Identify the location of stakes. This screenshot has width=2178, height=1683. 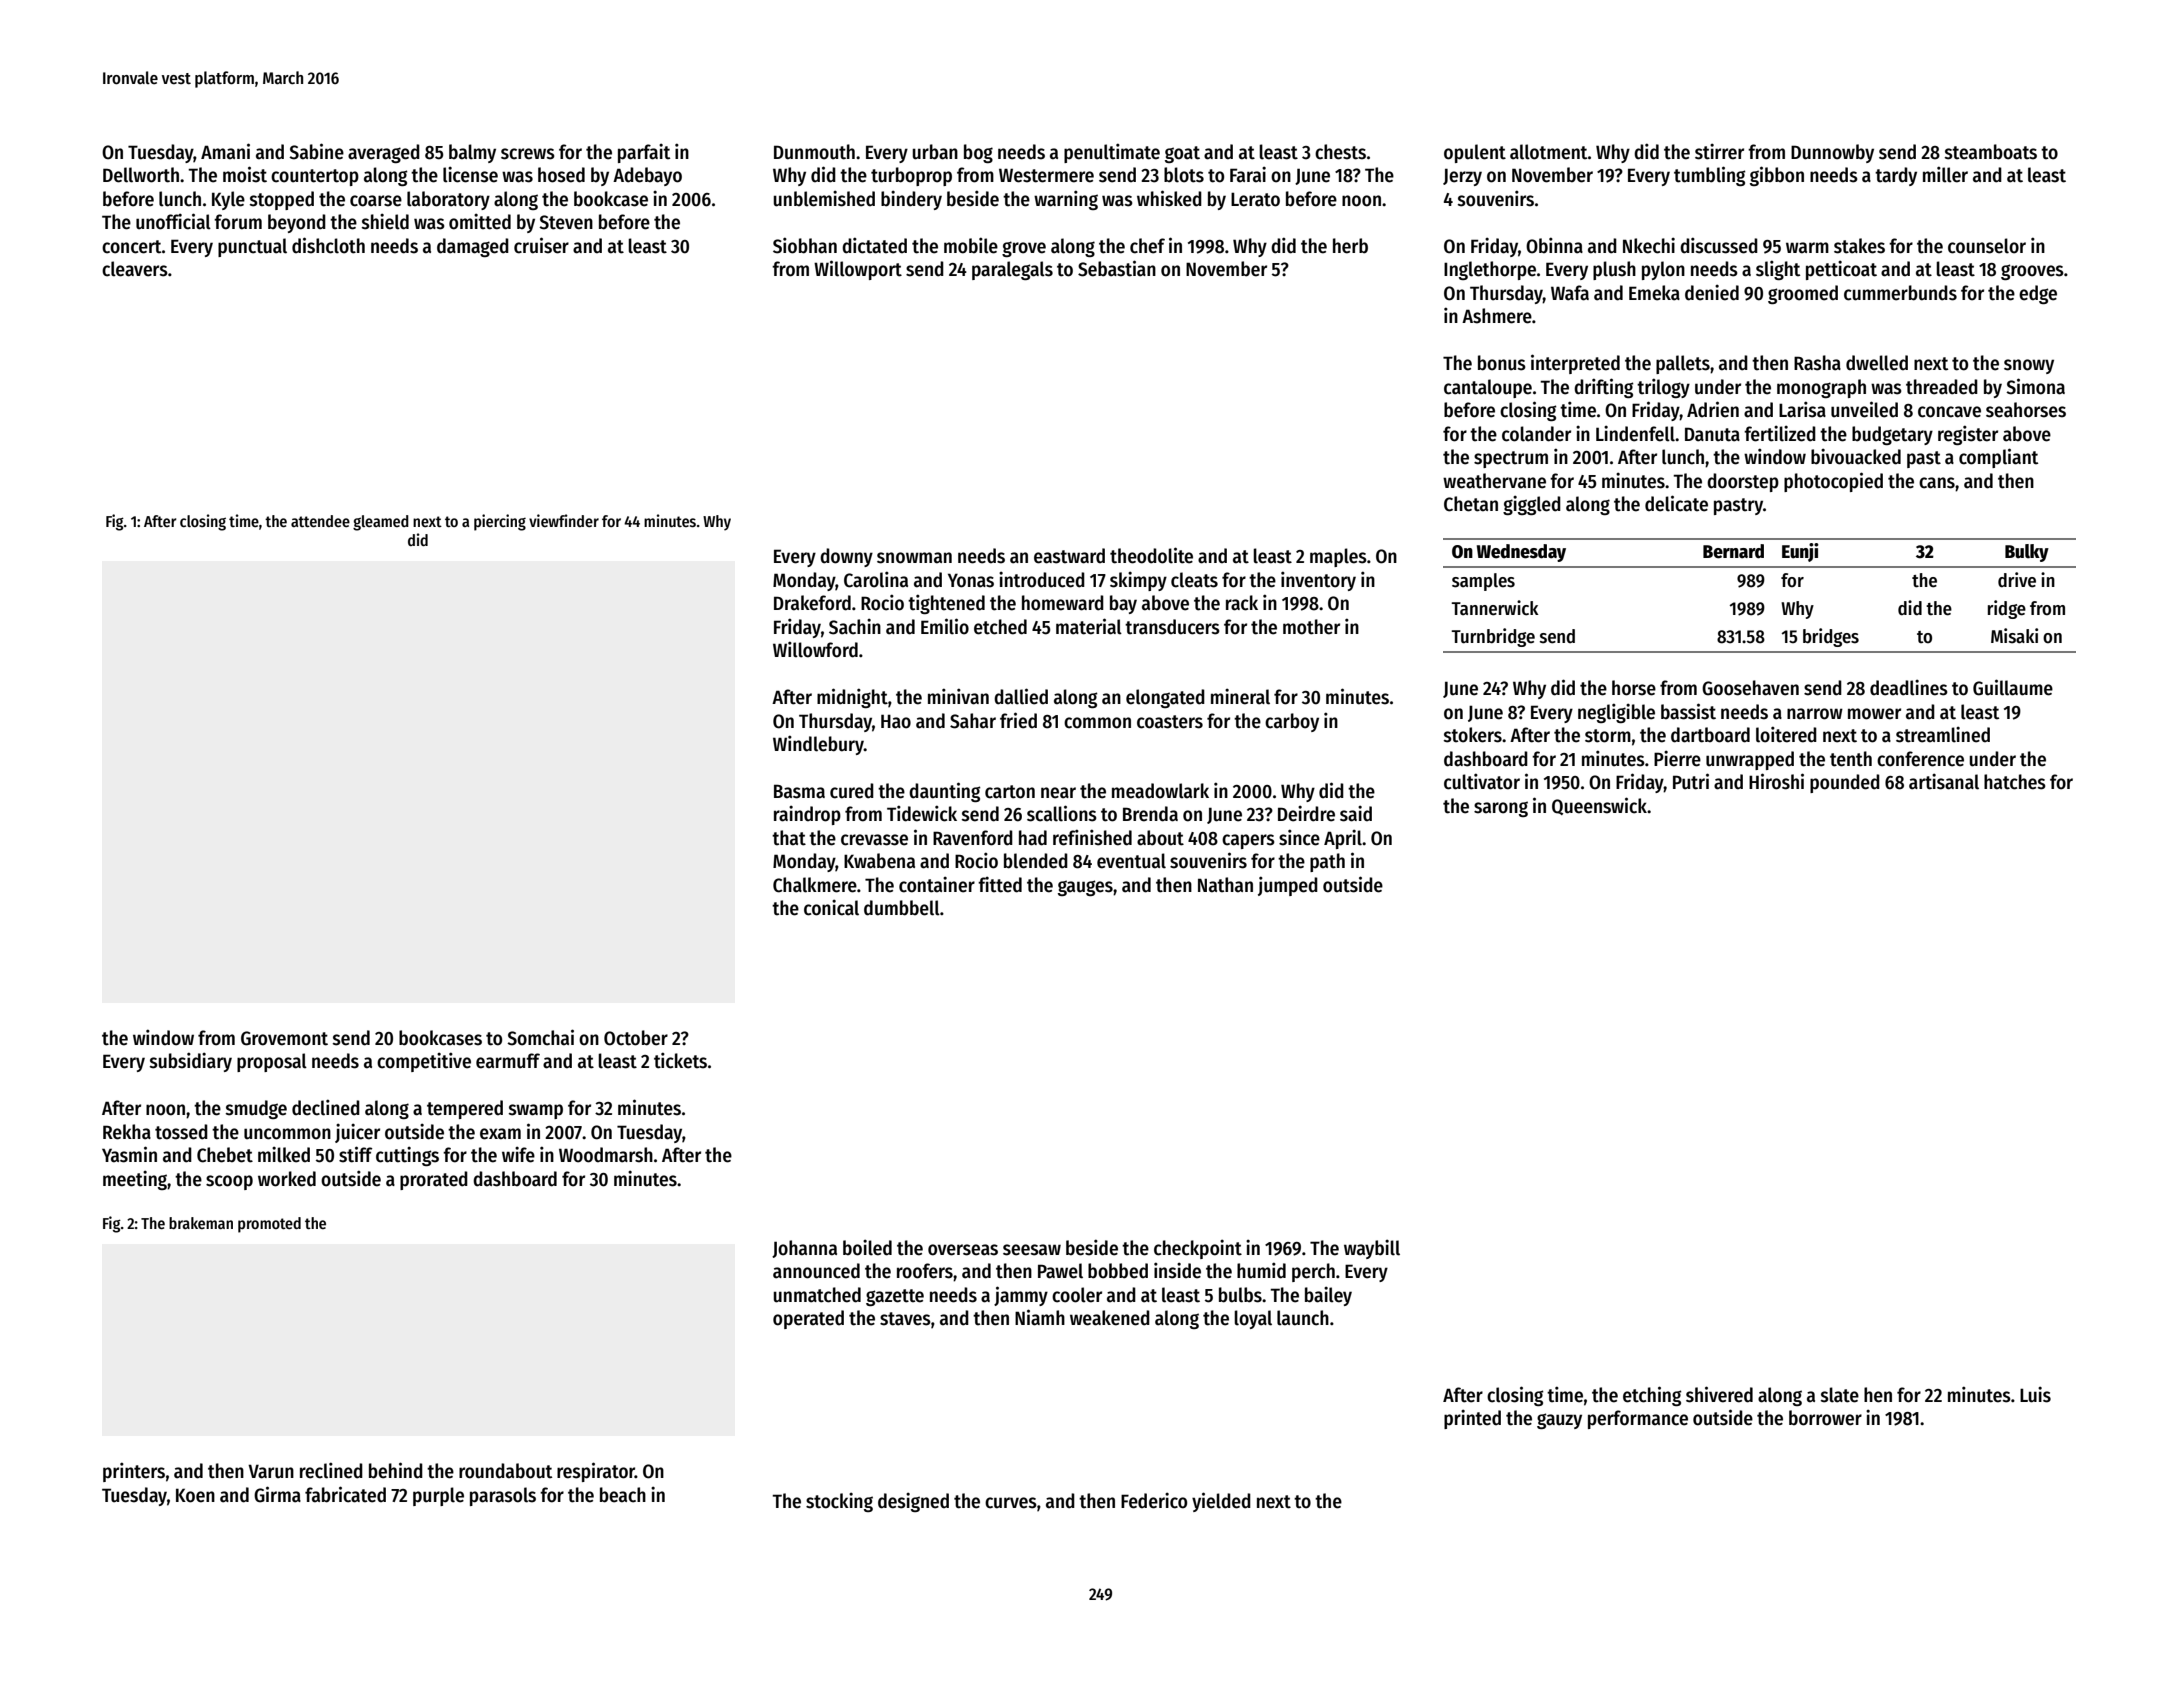
(1859, 246).
